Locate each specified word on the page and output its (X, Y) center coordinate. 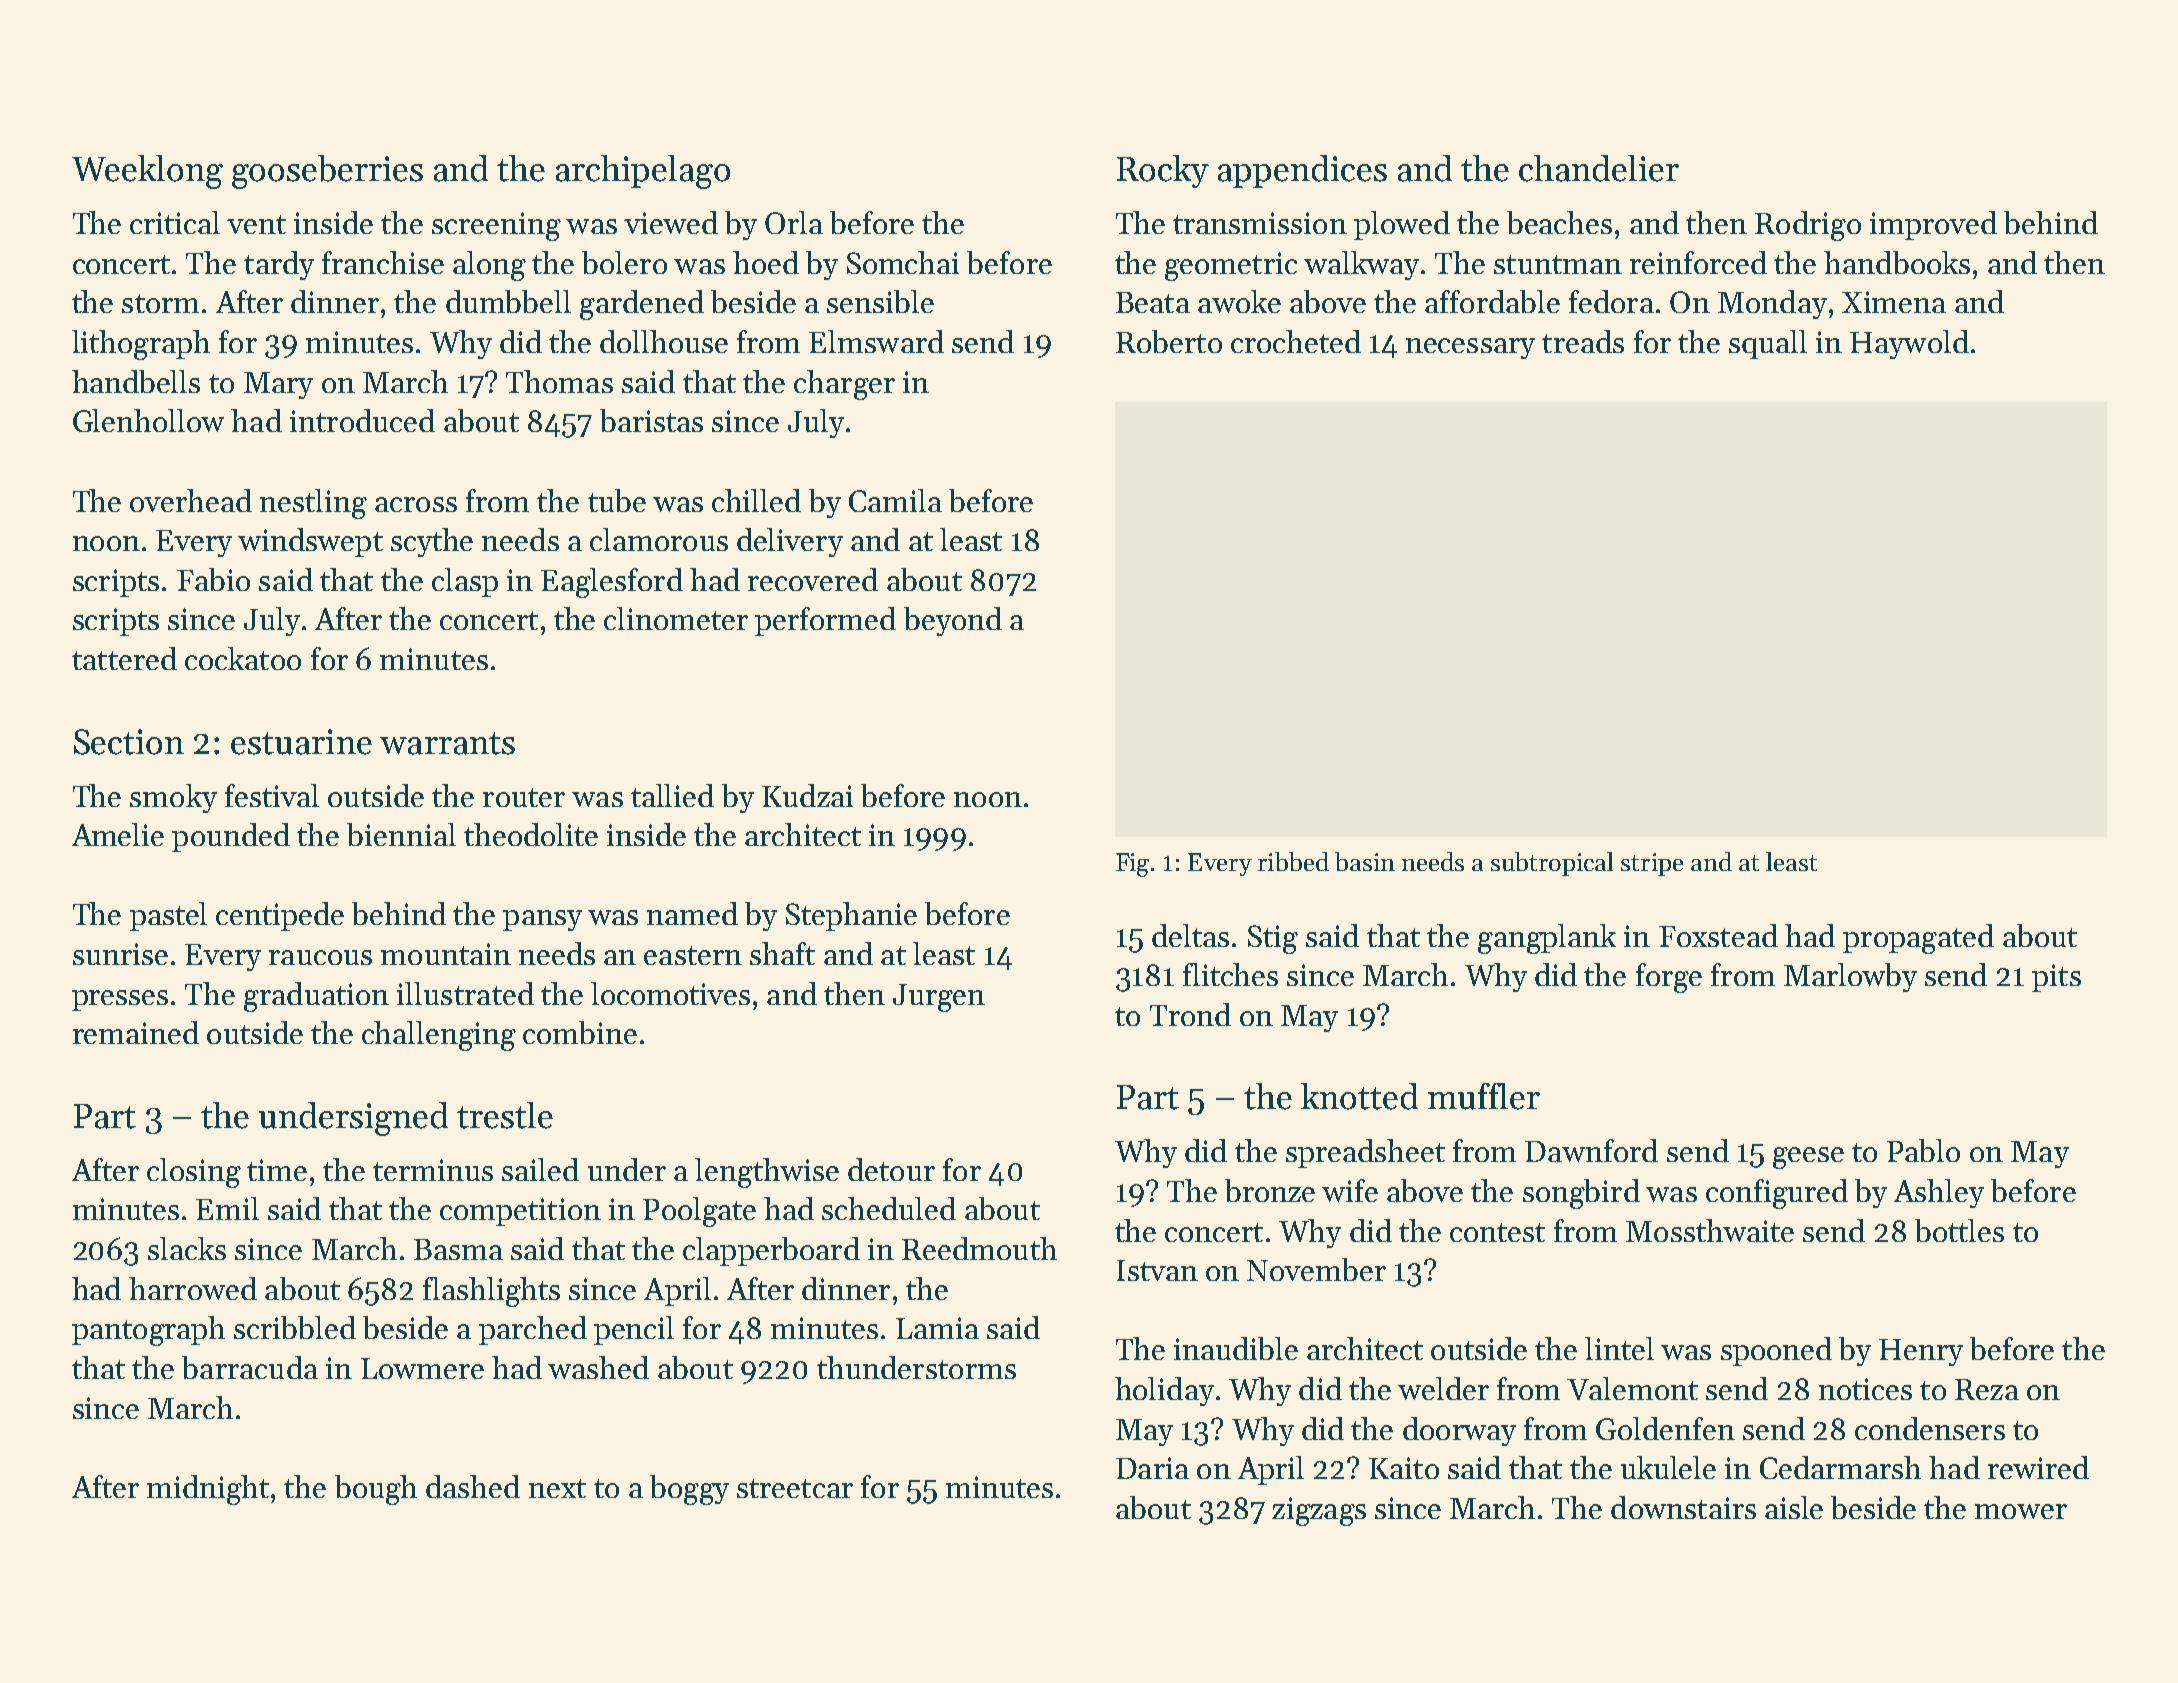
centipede (280, 916)
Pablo (1923, 1150)
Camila (895, 500)
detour (891, 1169)
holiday (1164, 1391)
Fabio (213, 579)
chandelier (1599, 168)
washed (598, 1367)
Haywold (1909, 344)
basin (1365, 861)
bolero (624, 262)
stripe (1652, 864)
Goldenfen (1665, 1428)
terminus (433, 1170)
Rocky (1163, 171)
